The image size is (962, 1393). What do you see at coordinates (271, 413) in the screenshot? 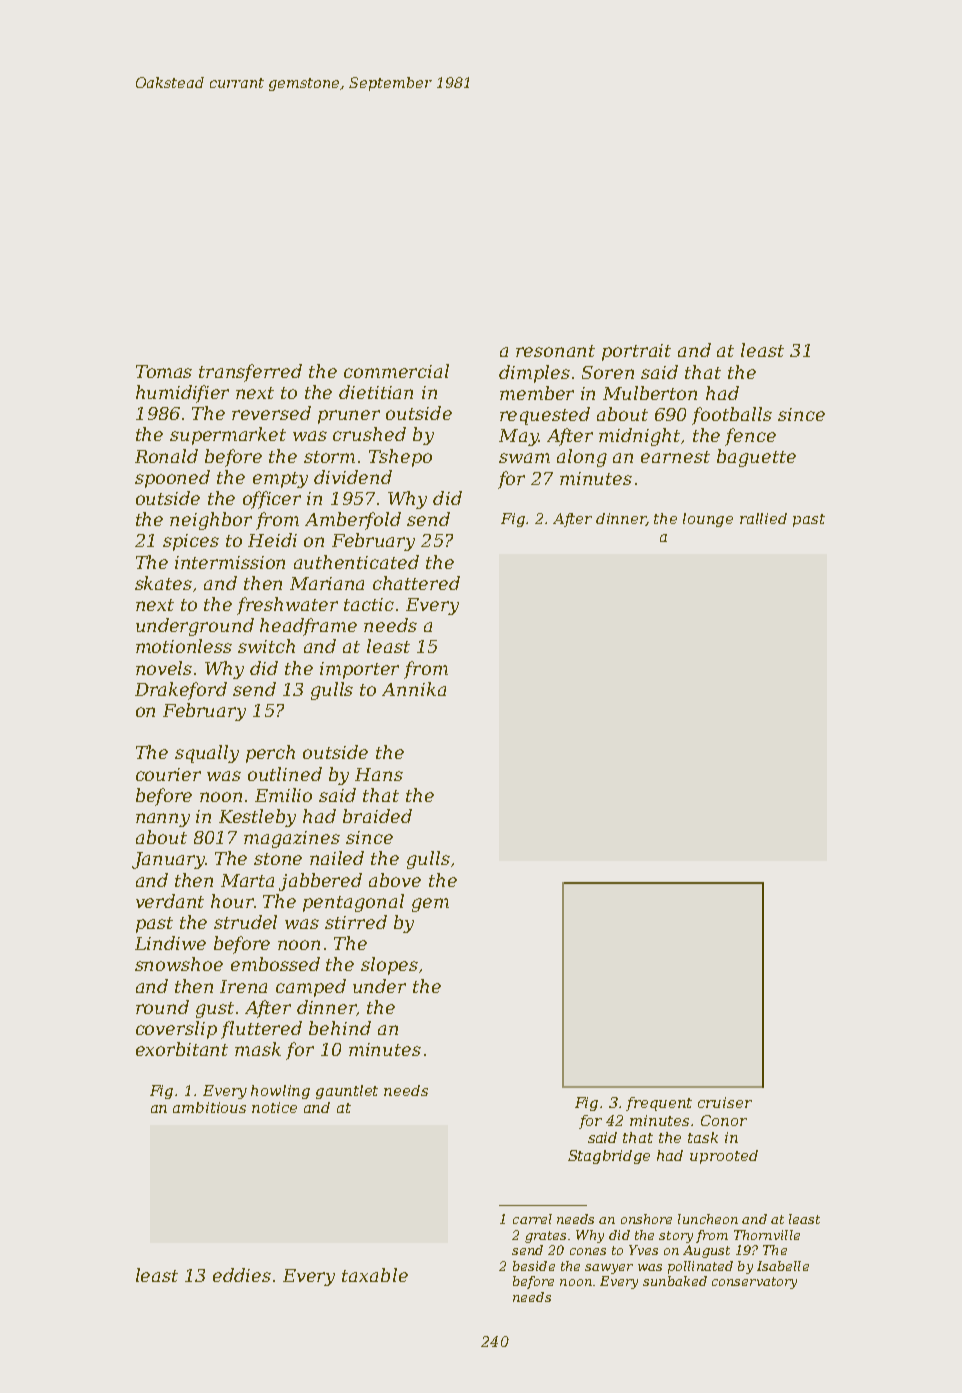
I see `reversed` at bounding box center [271, 413].
